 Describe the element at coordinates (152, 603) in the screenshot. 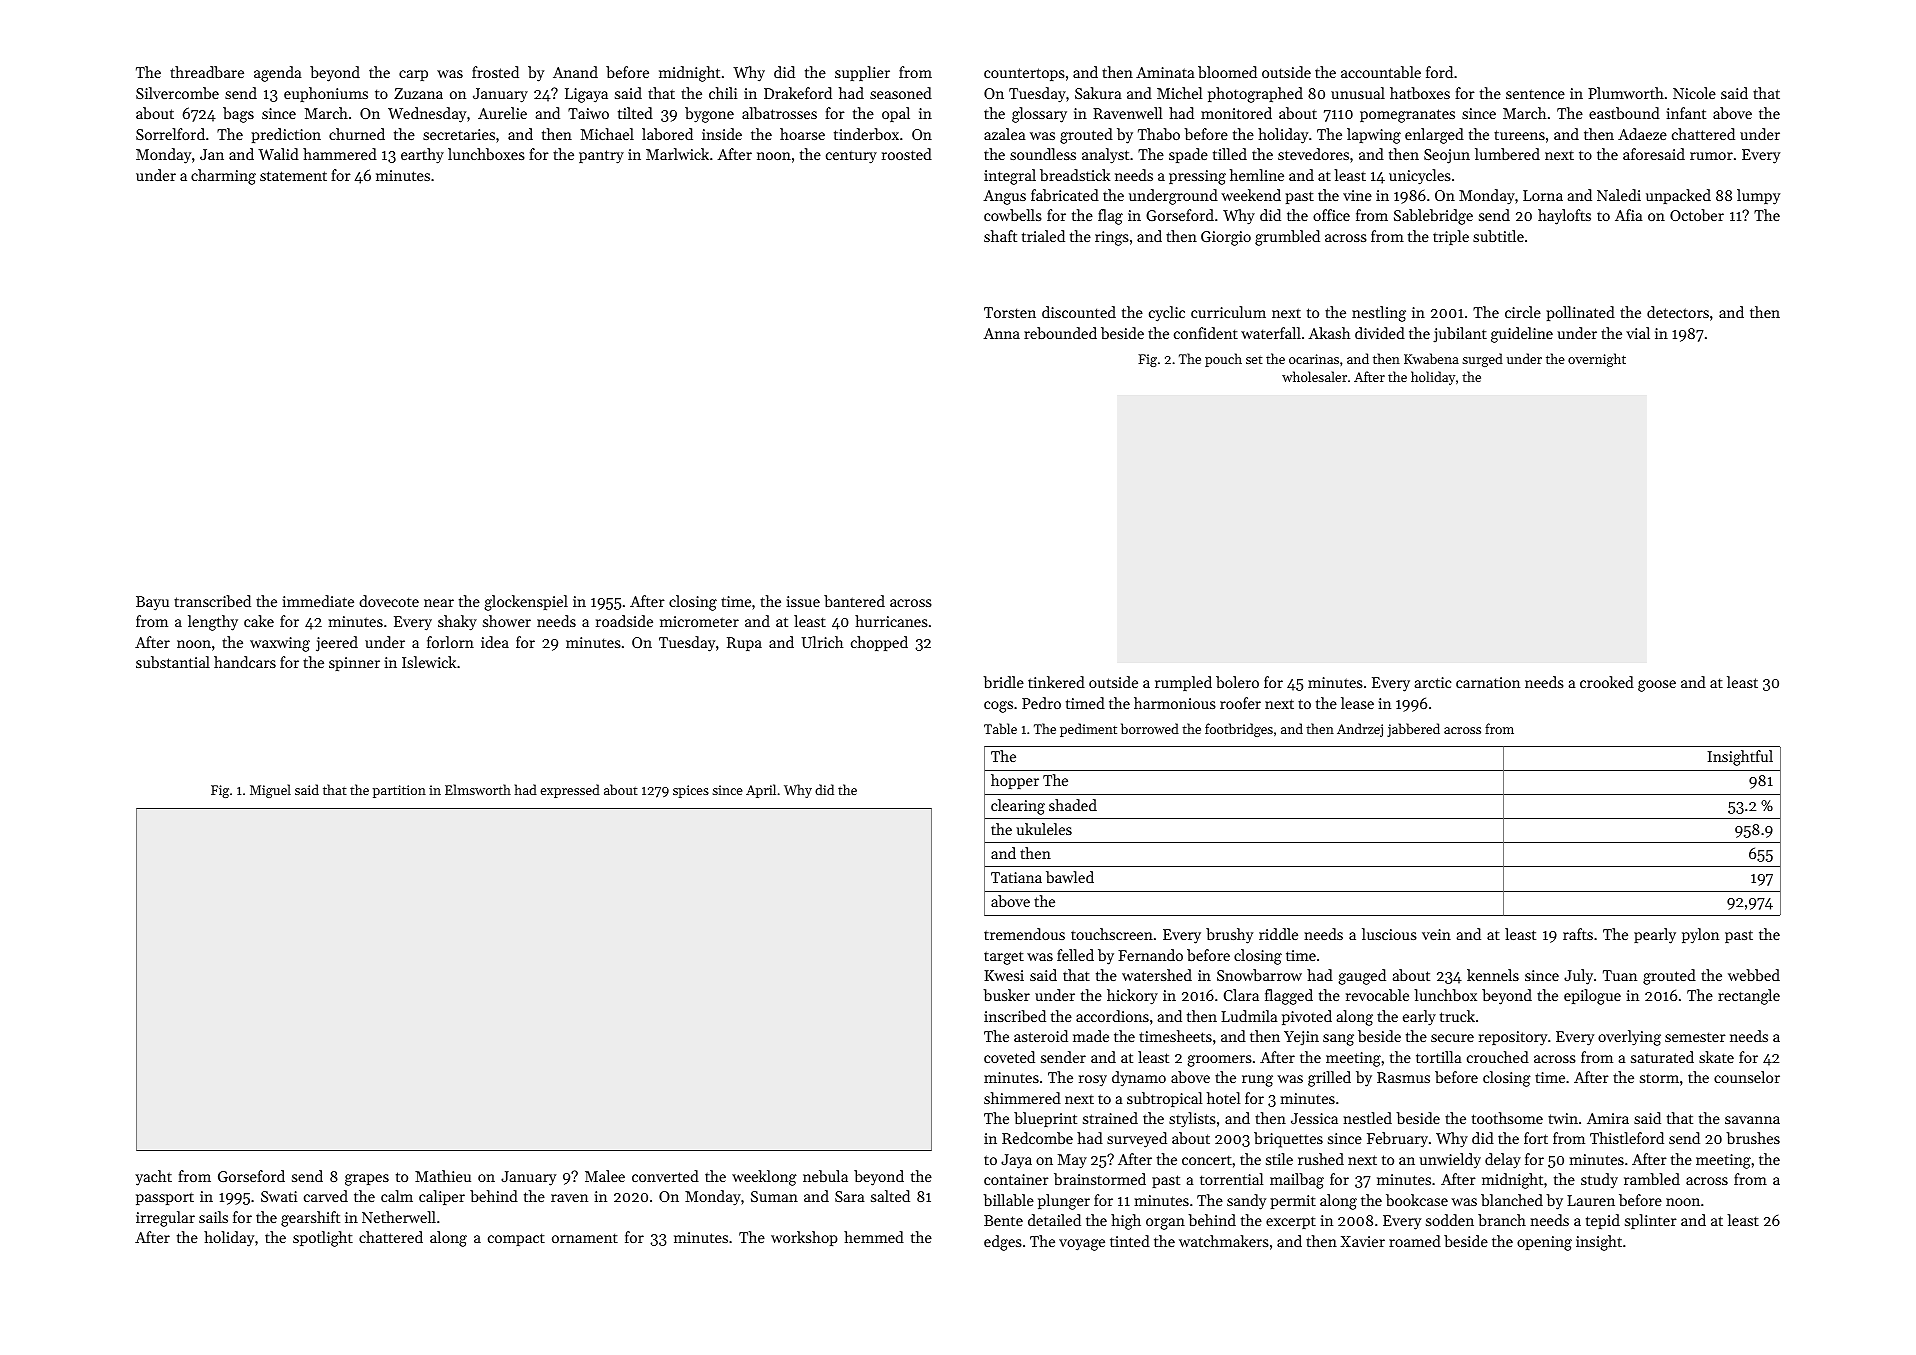

I see `Bayu` at that location.
